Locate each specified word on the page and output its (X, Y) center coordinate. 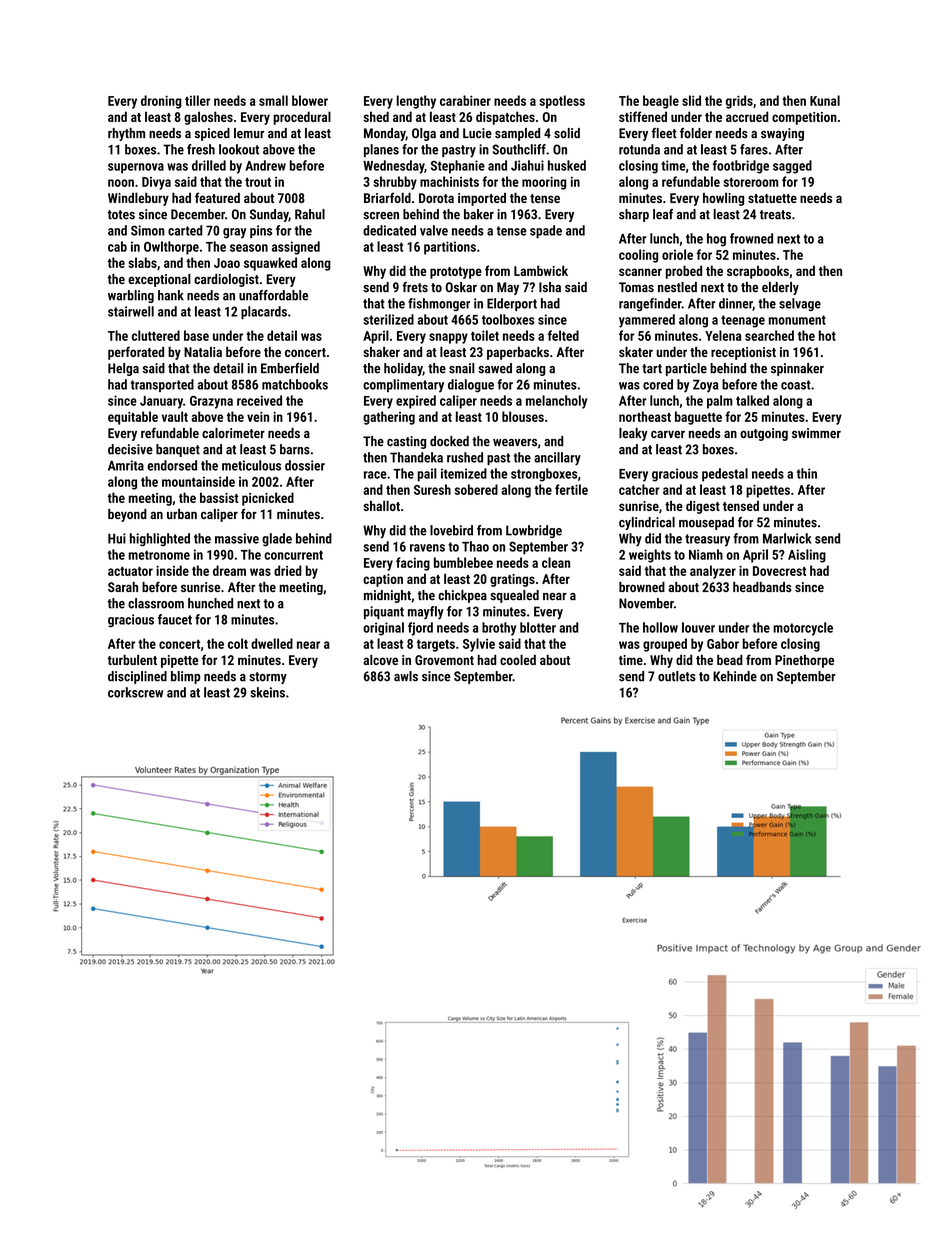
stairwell (131, 311)
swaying (782, 134)
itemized (464, 473)
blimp (185, 677)
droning (161, 102)
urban (182, 514)
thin (807, 473)
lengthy (416, 102)
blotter (538, 627)
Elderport (512, 304)
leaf (663, 214)
